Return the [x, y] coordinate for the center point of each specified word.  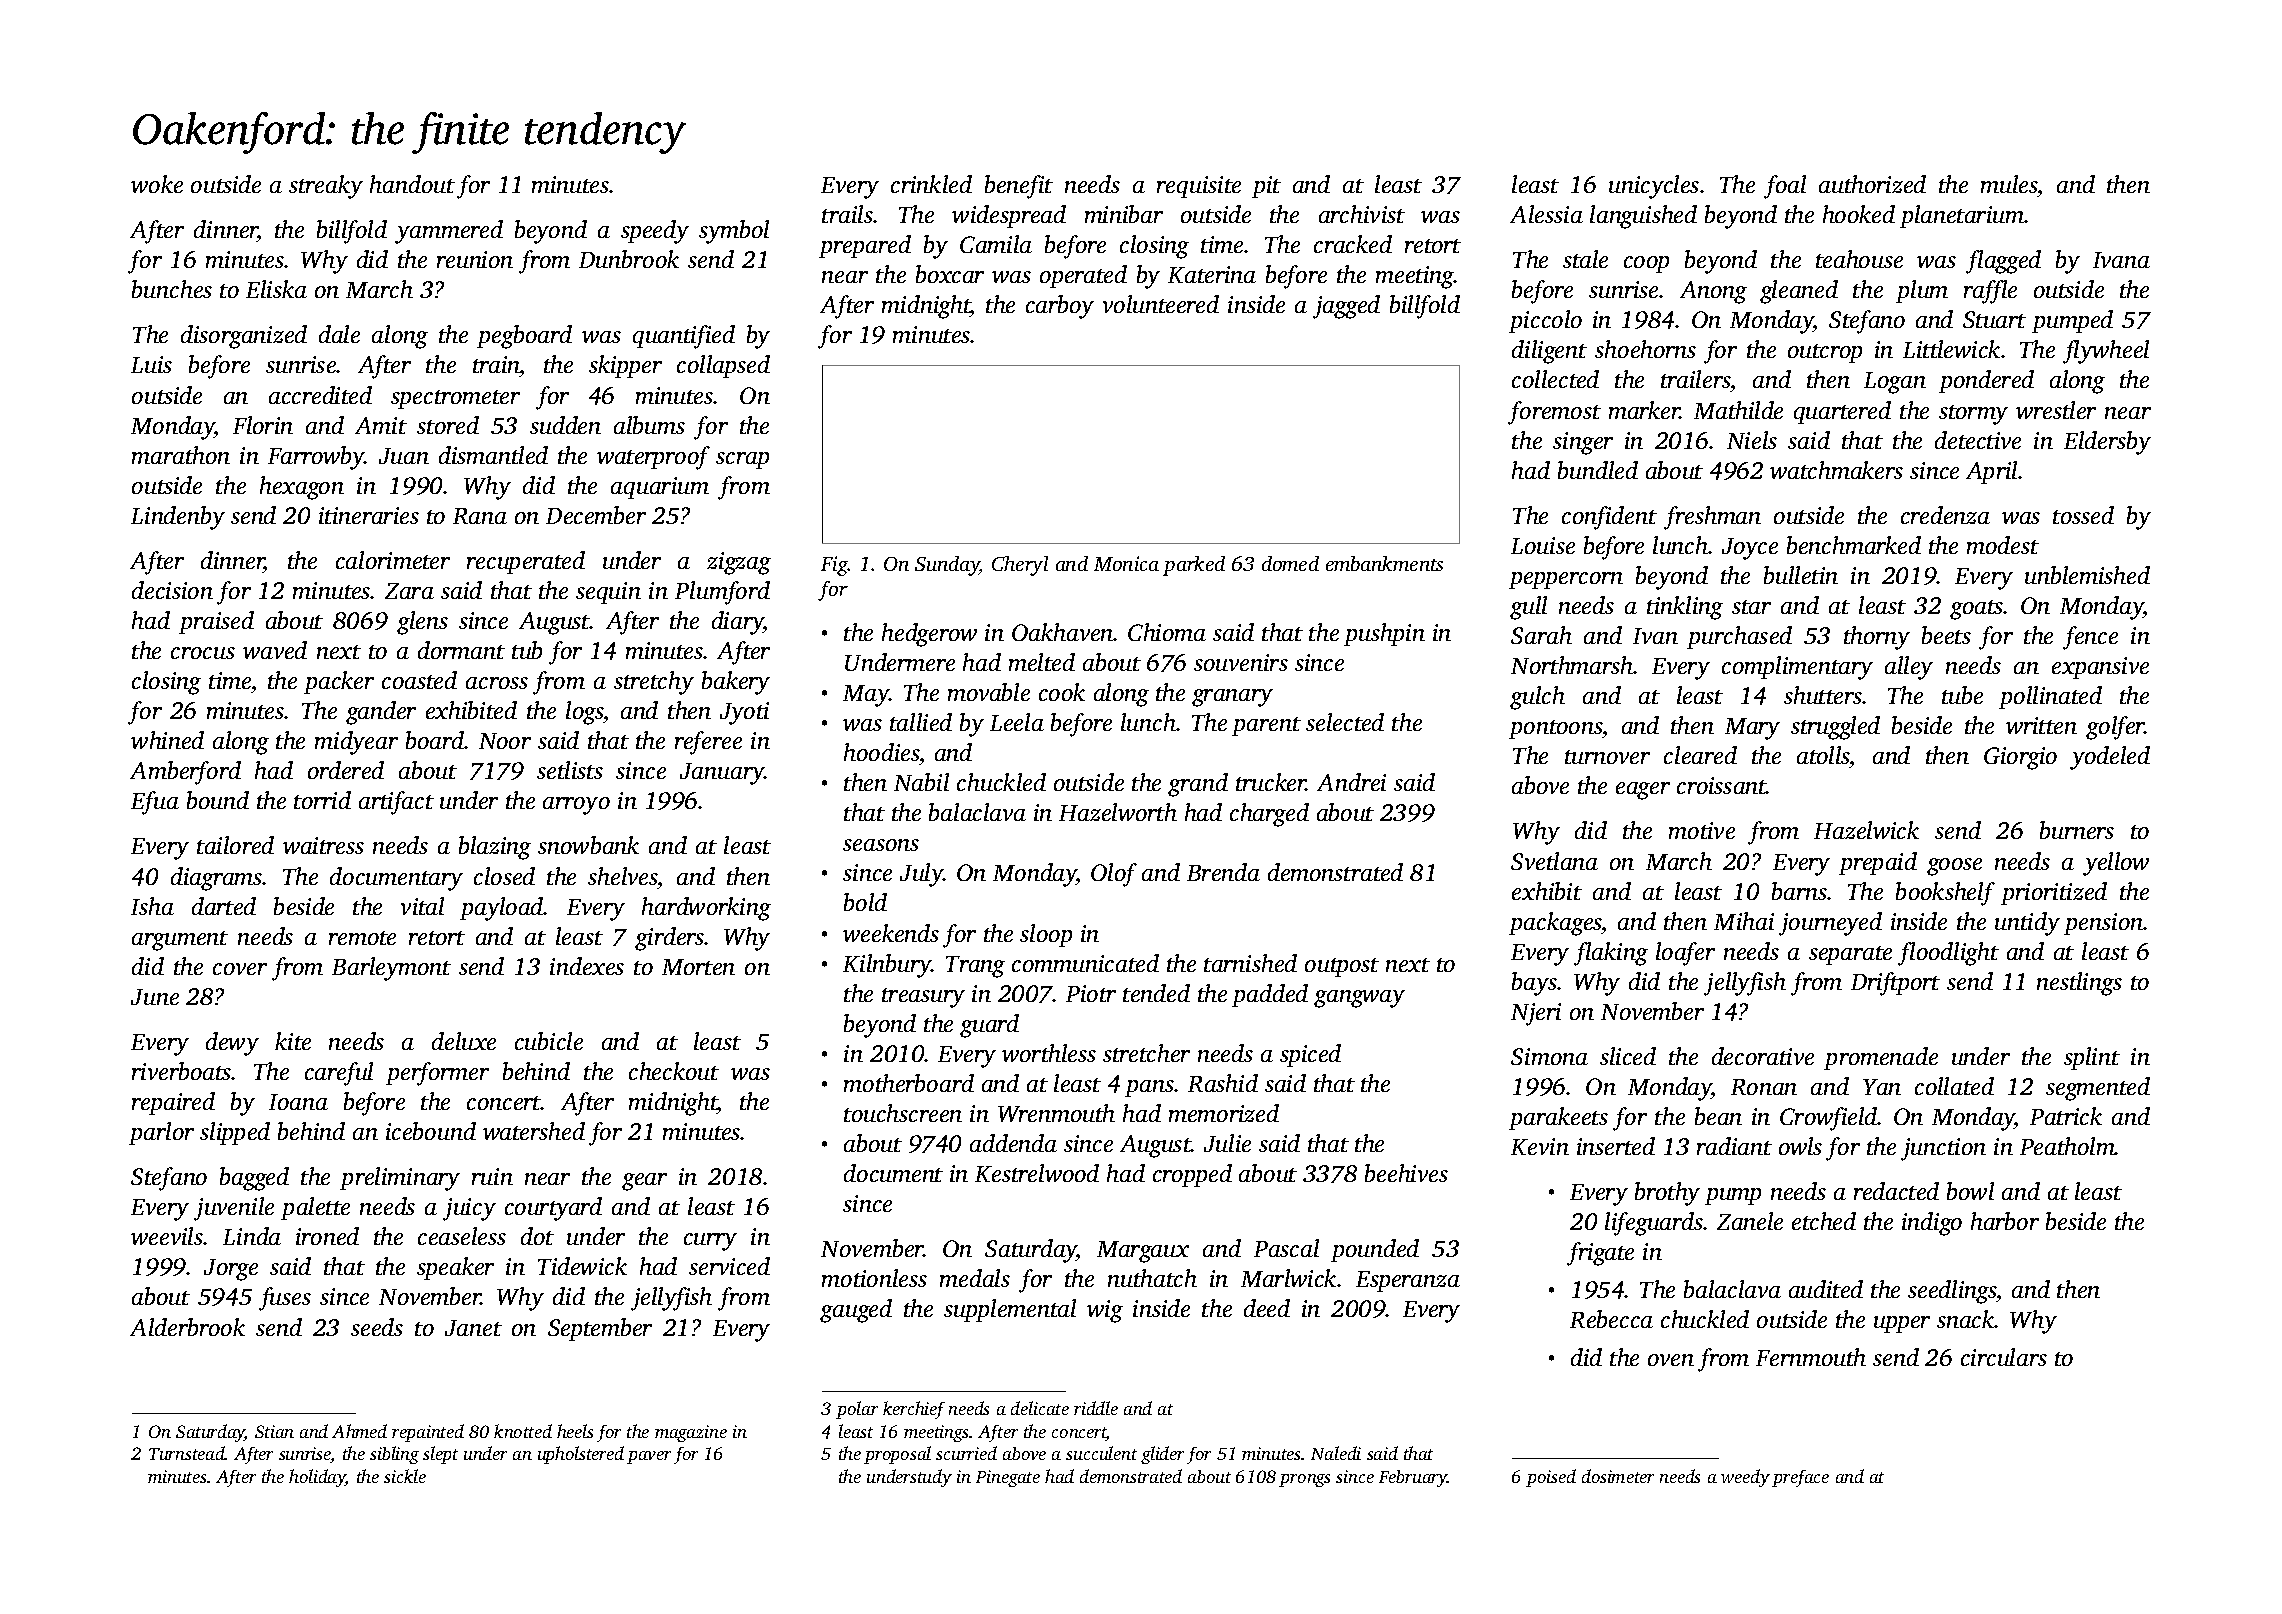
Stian [274, 1431]
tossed [2083, 515]
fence [2090, 638]
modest [2003, 545]
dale [339, 334]
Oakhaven [1063, 632]
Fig [834, 566]
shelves [623, 876]
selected [1345, 722]
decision [172, 590]
